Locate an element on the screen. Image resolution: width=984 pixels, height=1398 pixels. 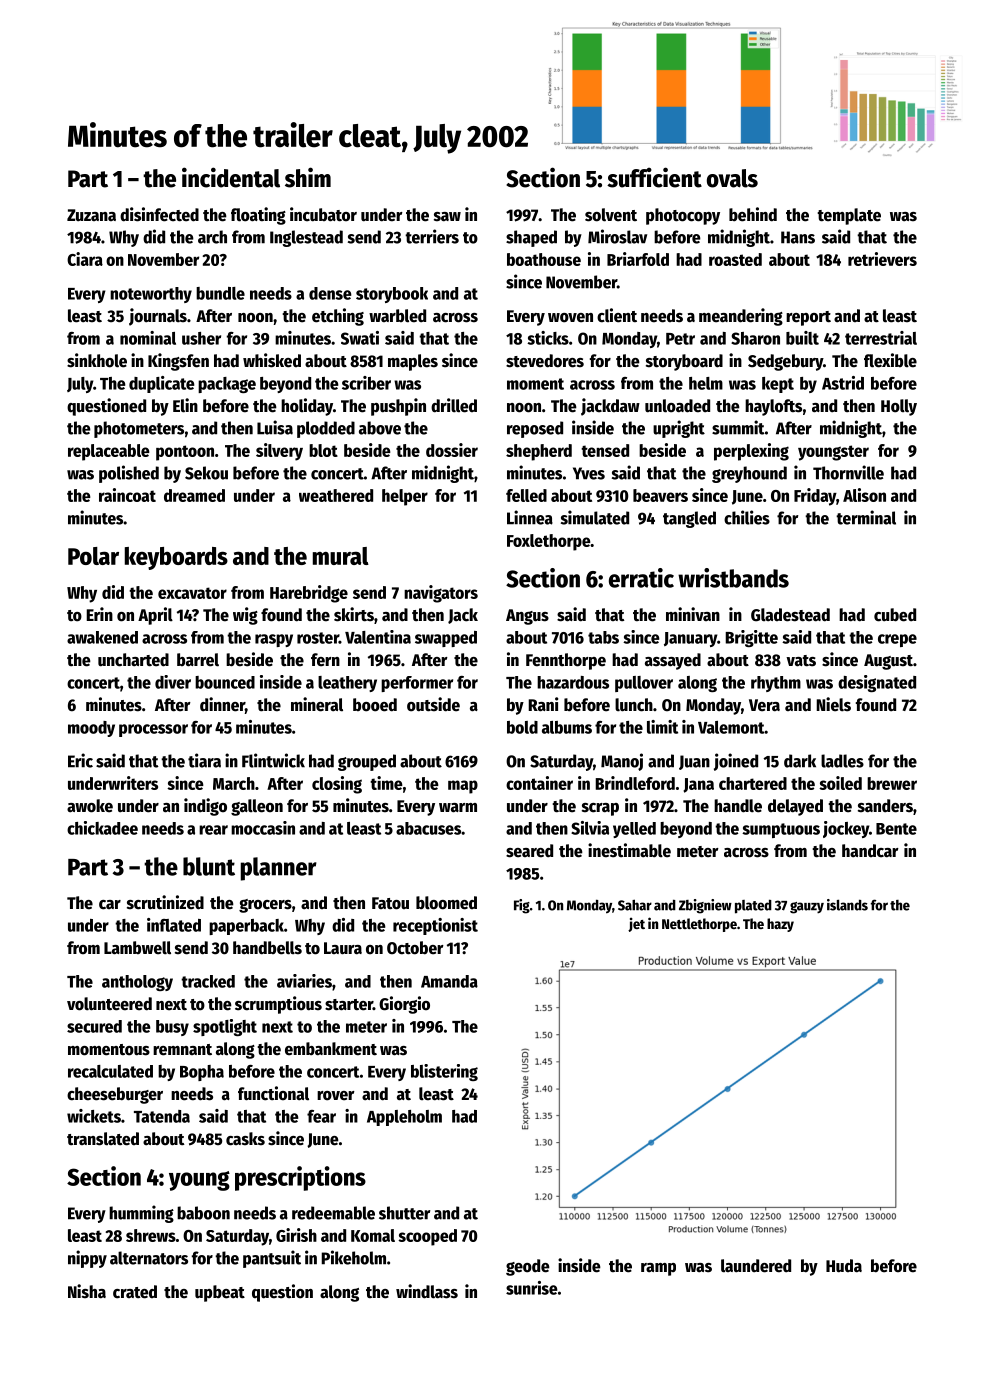
Sahar is located at coordinates (635, 905).
